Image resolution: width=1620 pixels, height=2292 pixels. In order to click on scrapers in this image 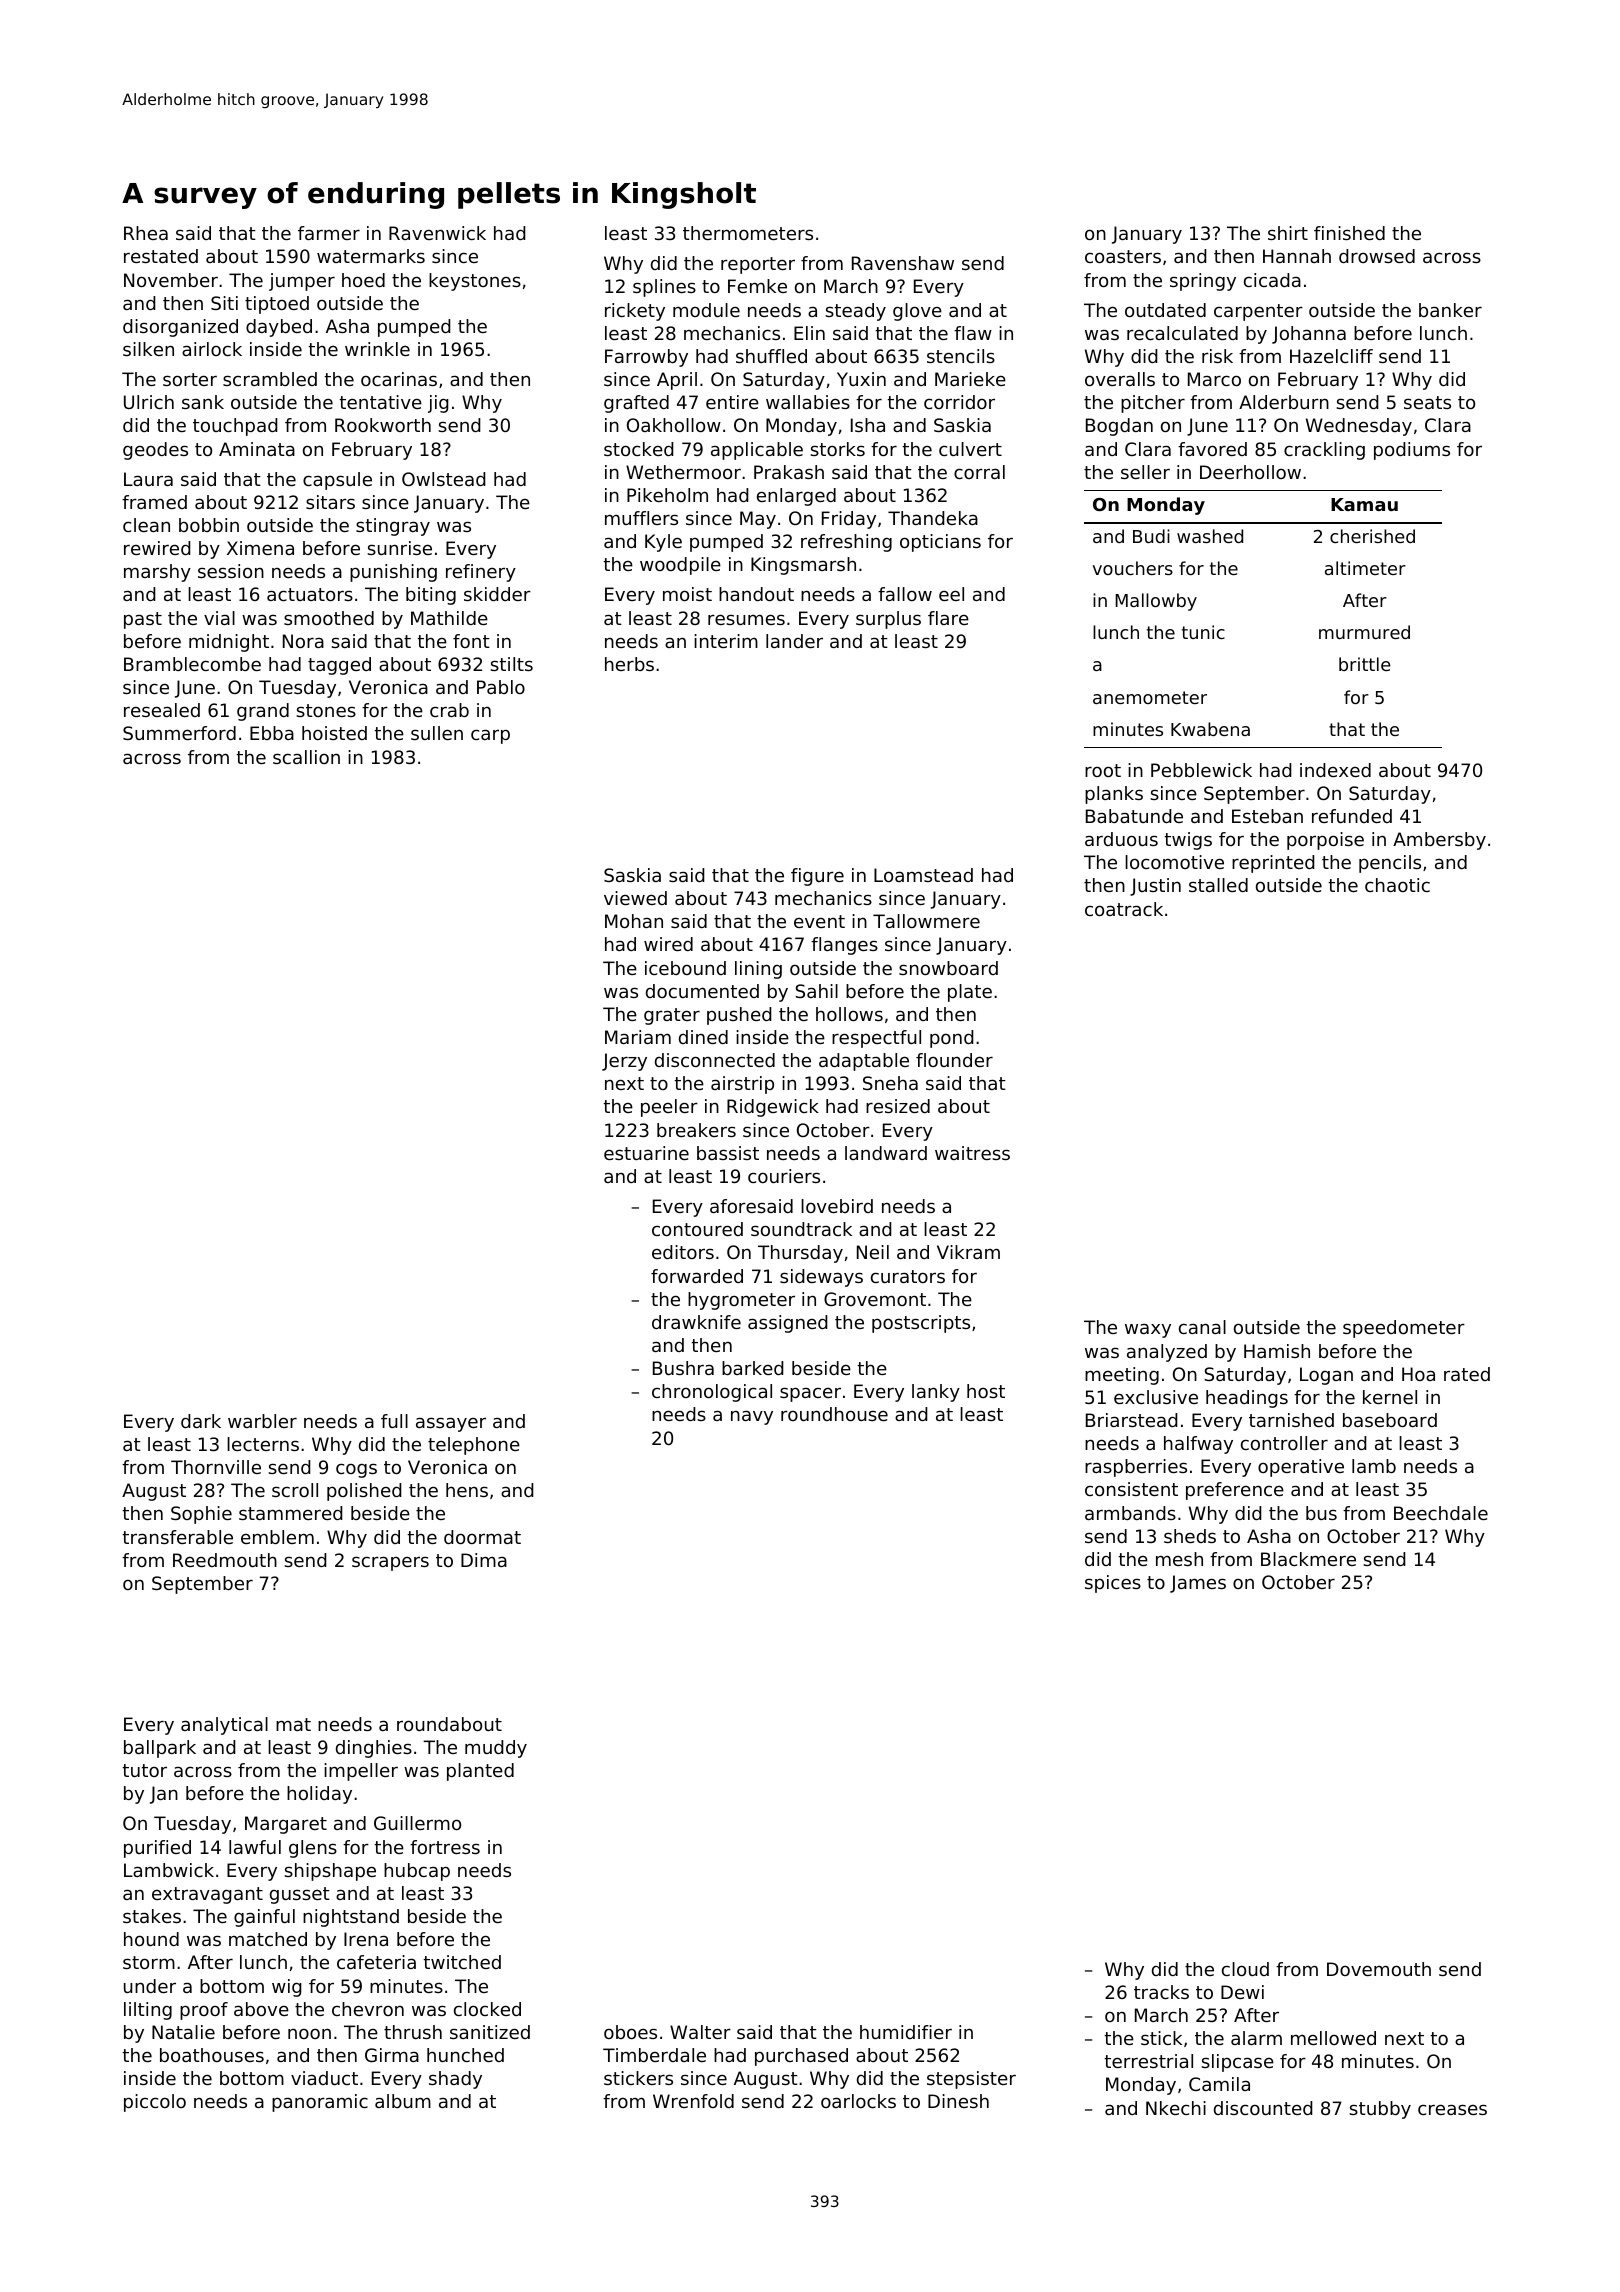, I will do `click(390, 1563)`.
